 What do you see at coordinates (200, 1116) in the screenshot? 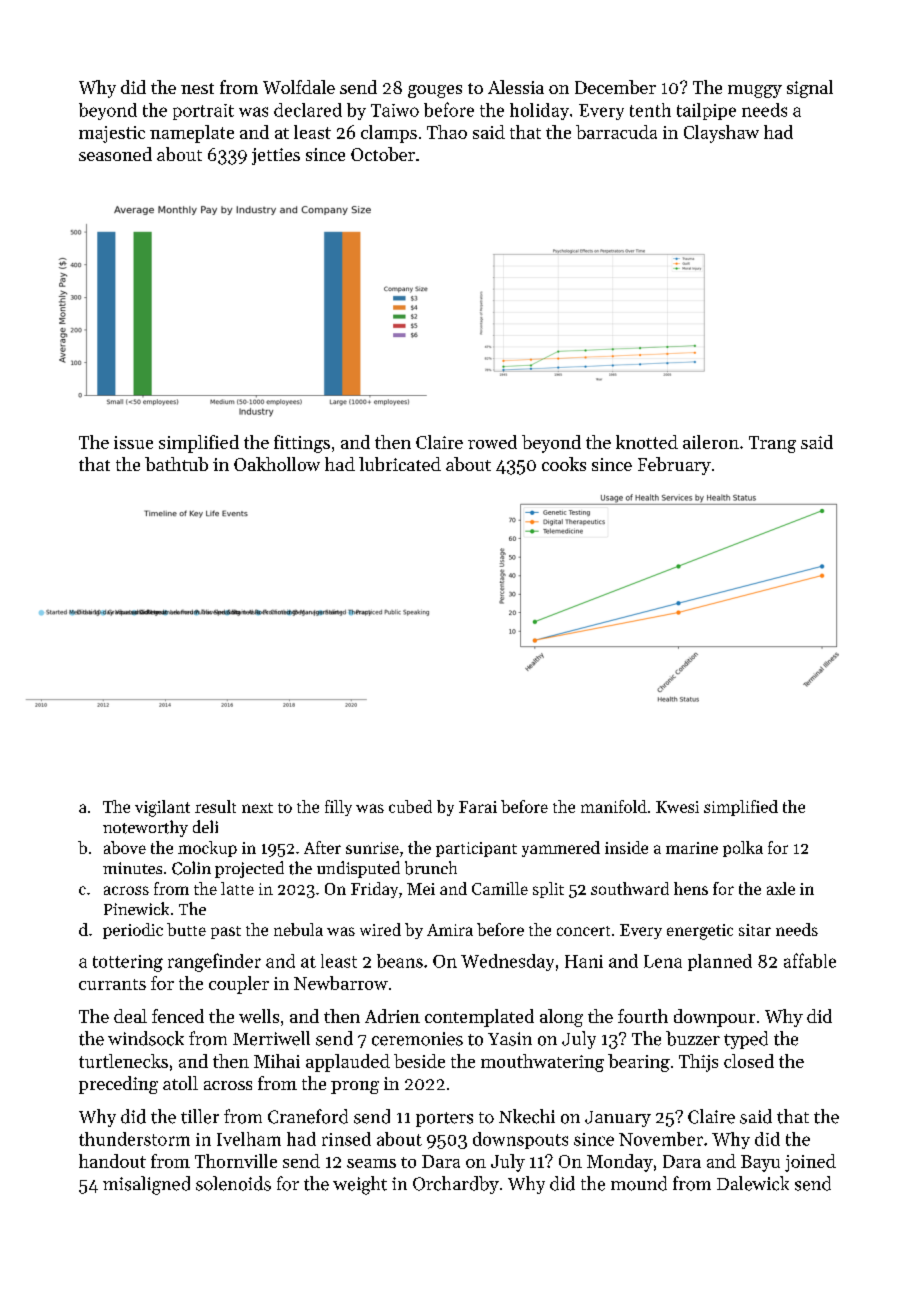
I see `tiller` at bounding box center [200, 1116].
